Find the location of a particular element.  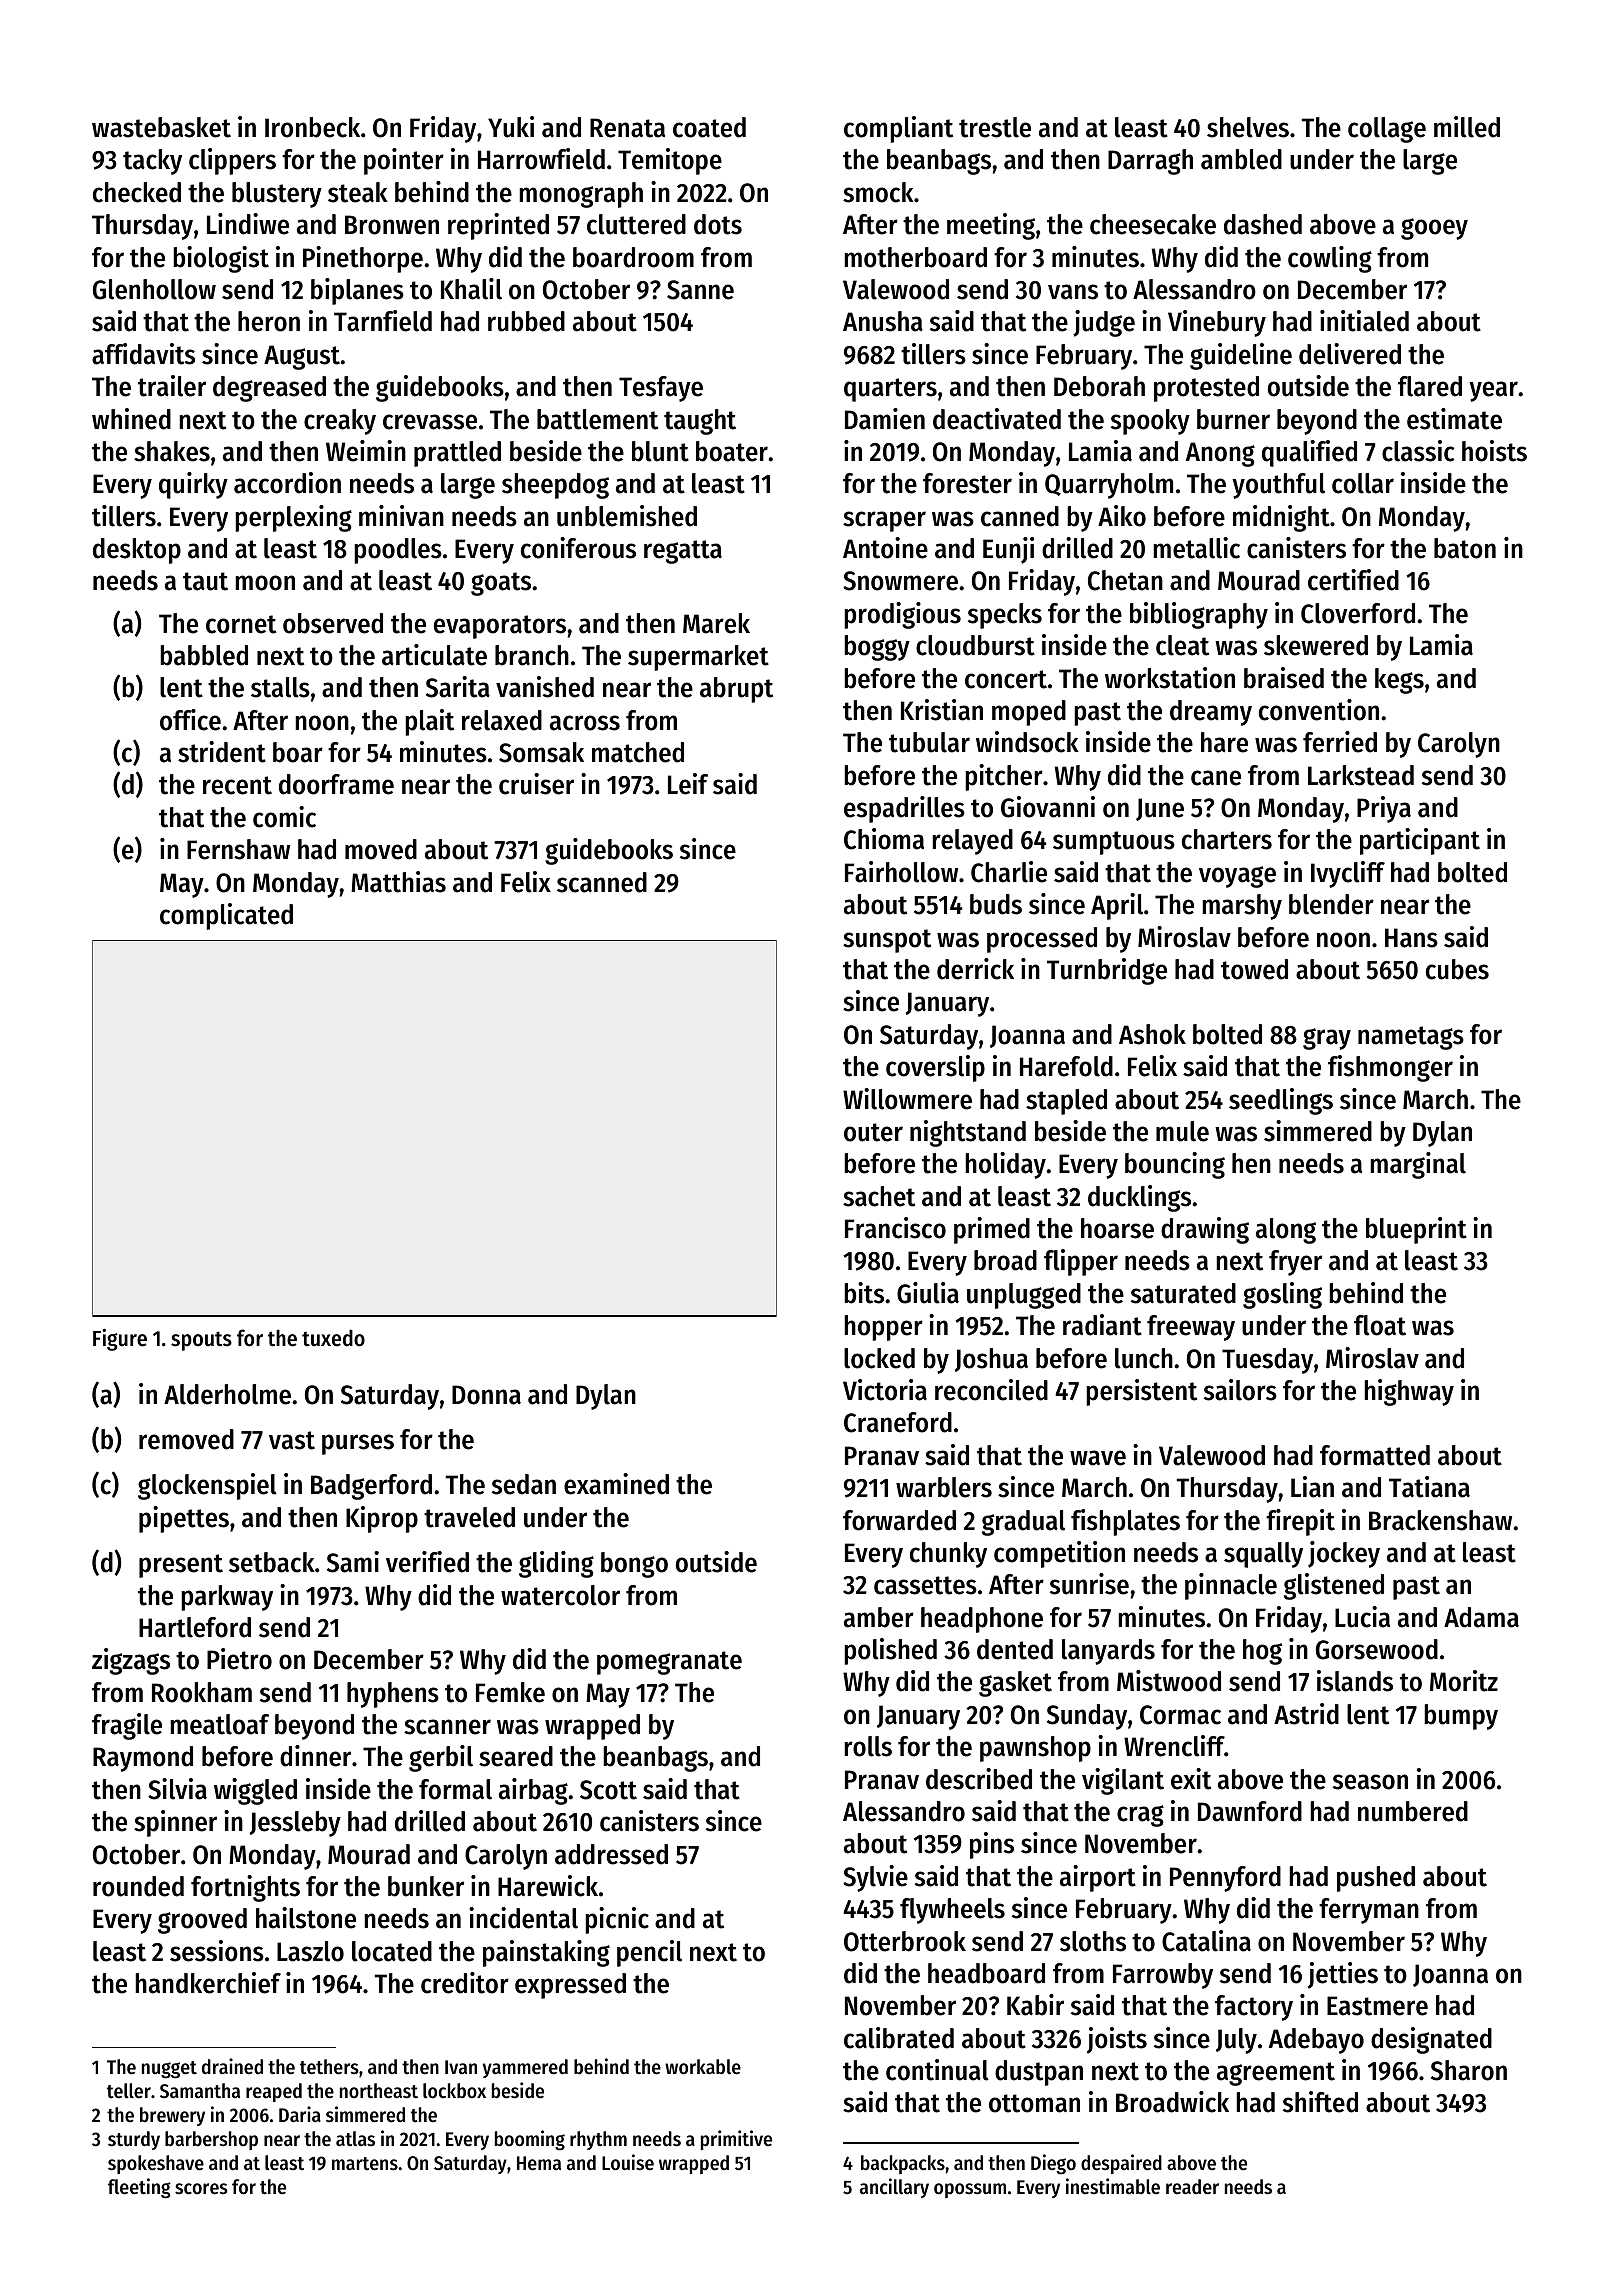

Craneford is located at coordinates (898, 1422).
